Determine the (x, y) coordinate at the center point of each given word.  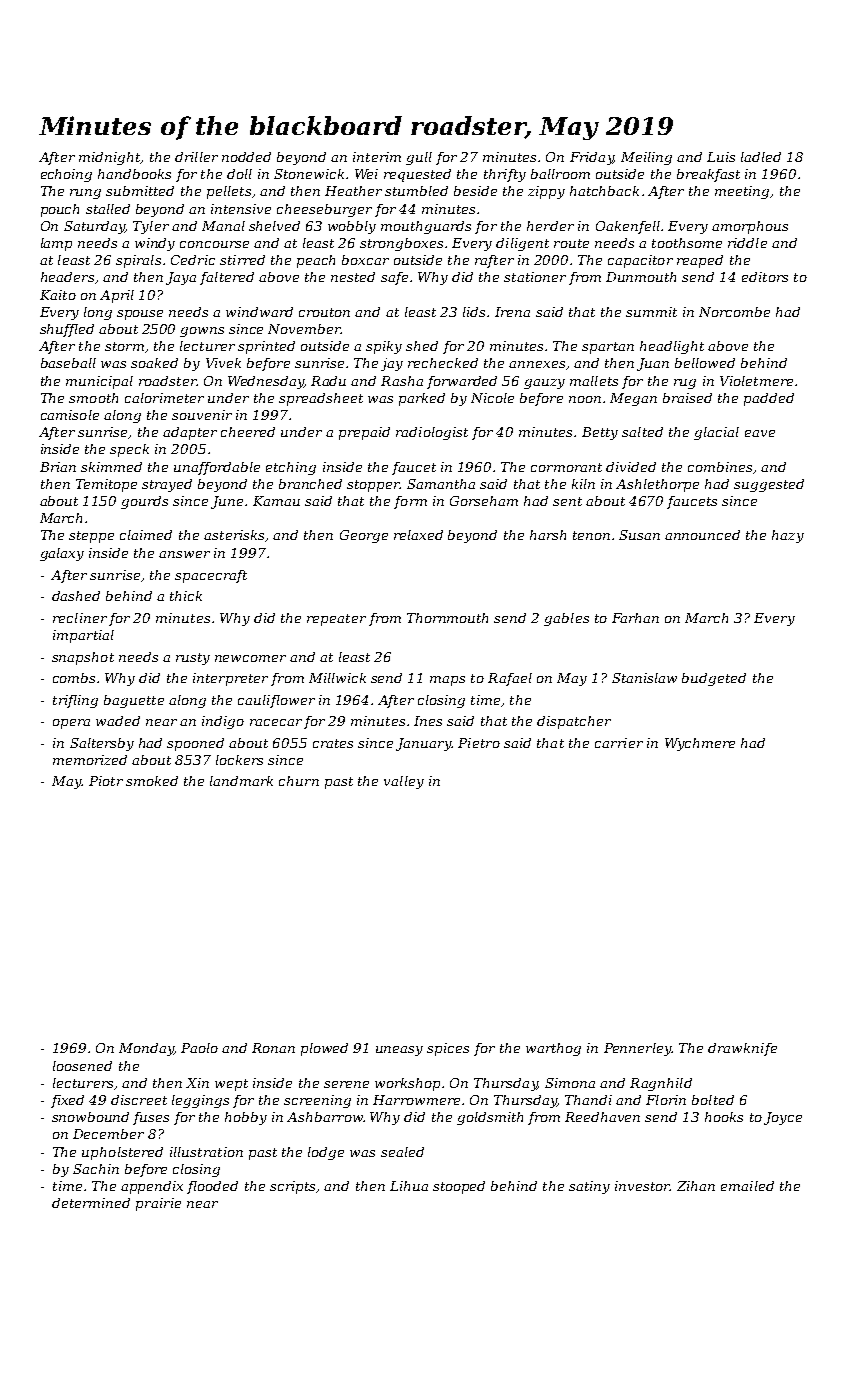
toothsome (687, 243)
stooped (459, 1187)
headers (67, 277)
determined (91, 1203)
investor (642, 1186)
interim (377, 157)
